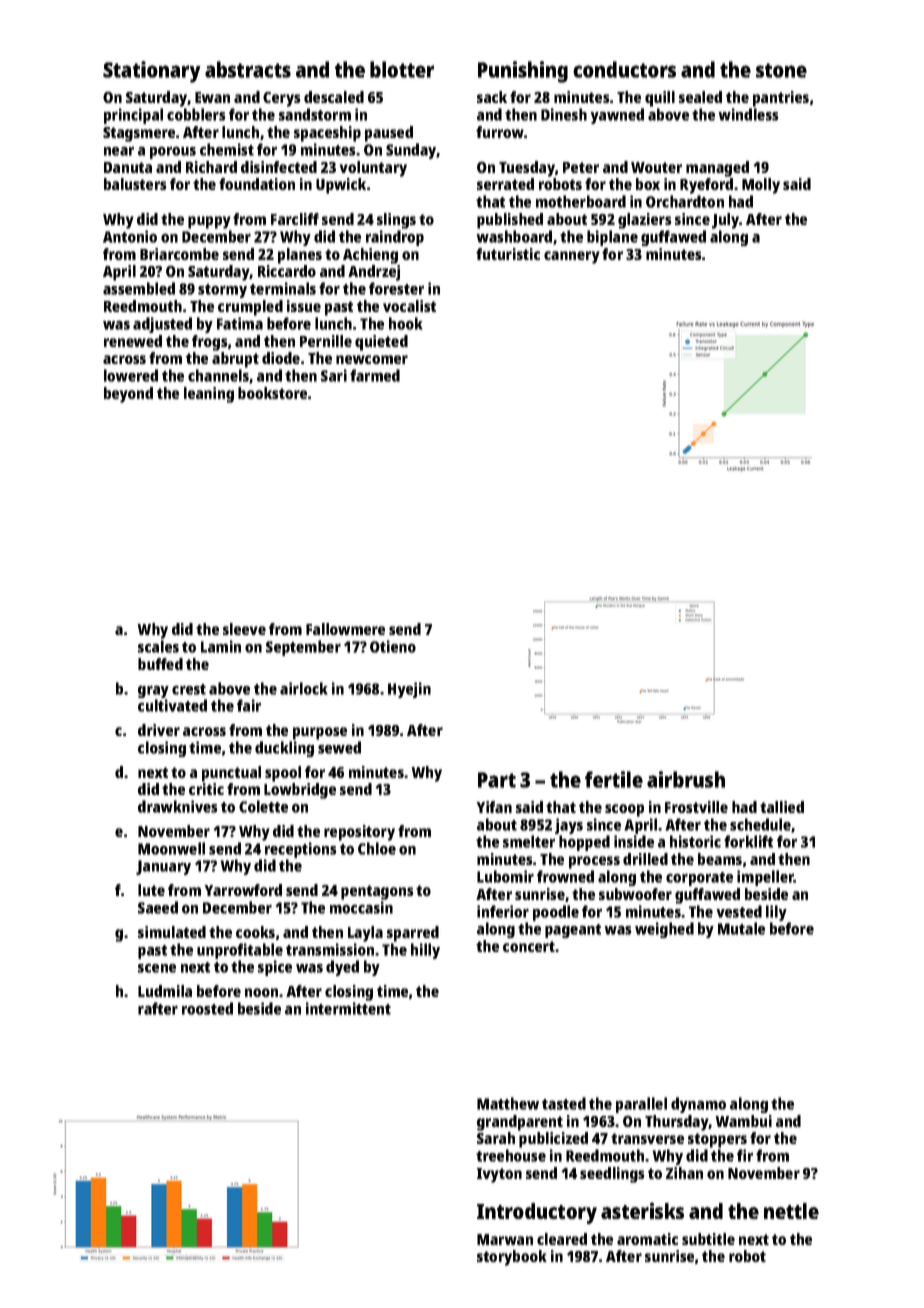 The image size is (924, 1308). Describe the element at coordinates (389, 134) in the image. I see `paused` at that location.
